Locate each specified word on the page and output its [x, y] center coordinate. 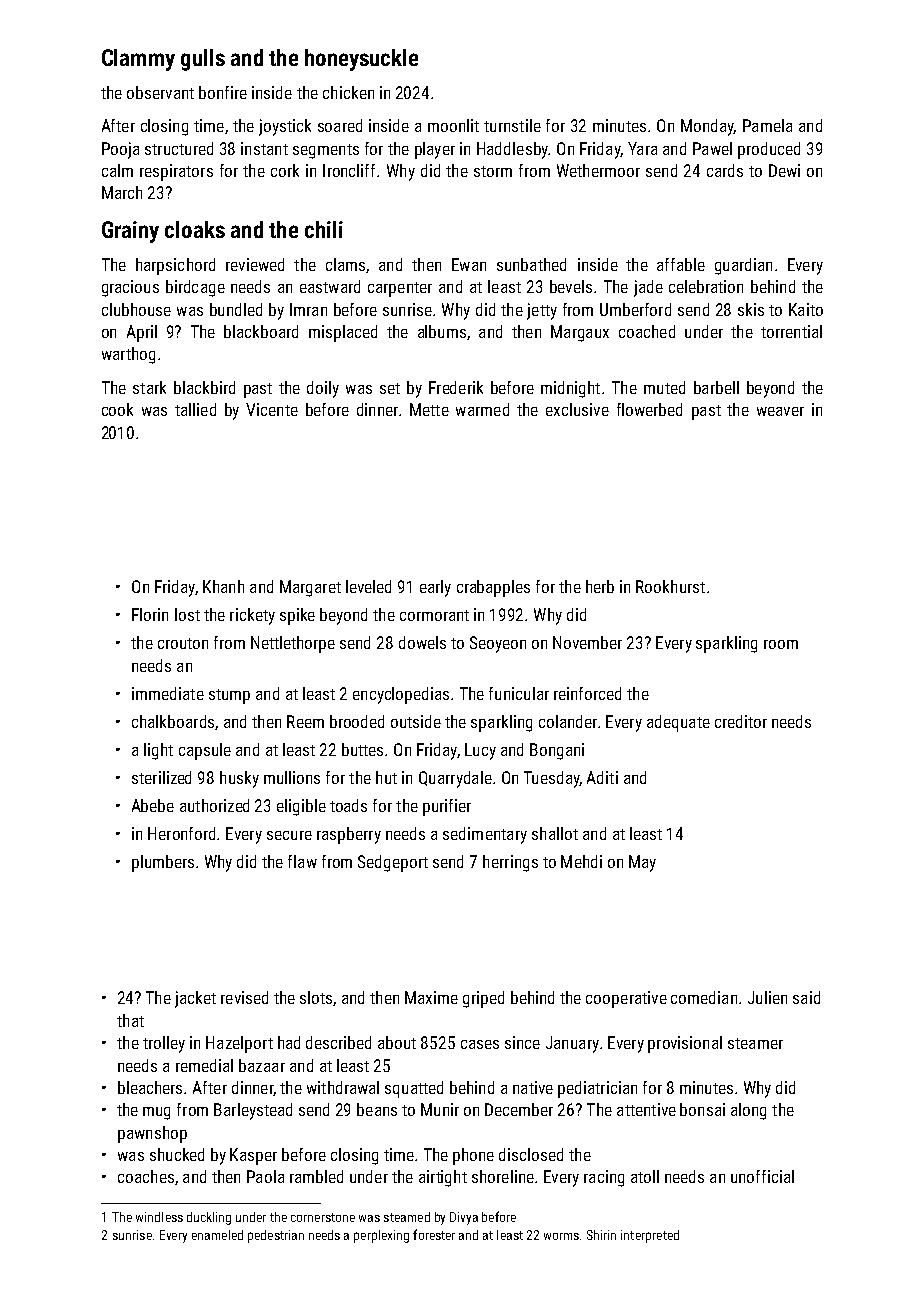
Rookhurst [670, 586]
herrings [510, 863]
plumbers [163, 863]
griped [483, 999]
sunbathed [531, 264]
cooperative [626, 999]
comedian [704, 997]
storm [493, 171]
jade [648, 288]
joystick [285, 127]
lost [187, 614]
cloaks [195, 229]
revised [244, 997]
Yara [642, 148]
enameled [217, 1235]
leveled [368, 586]
